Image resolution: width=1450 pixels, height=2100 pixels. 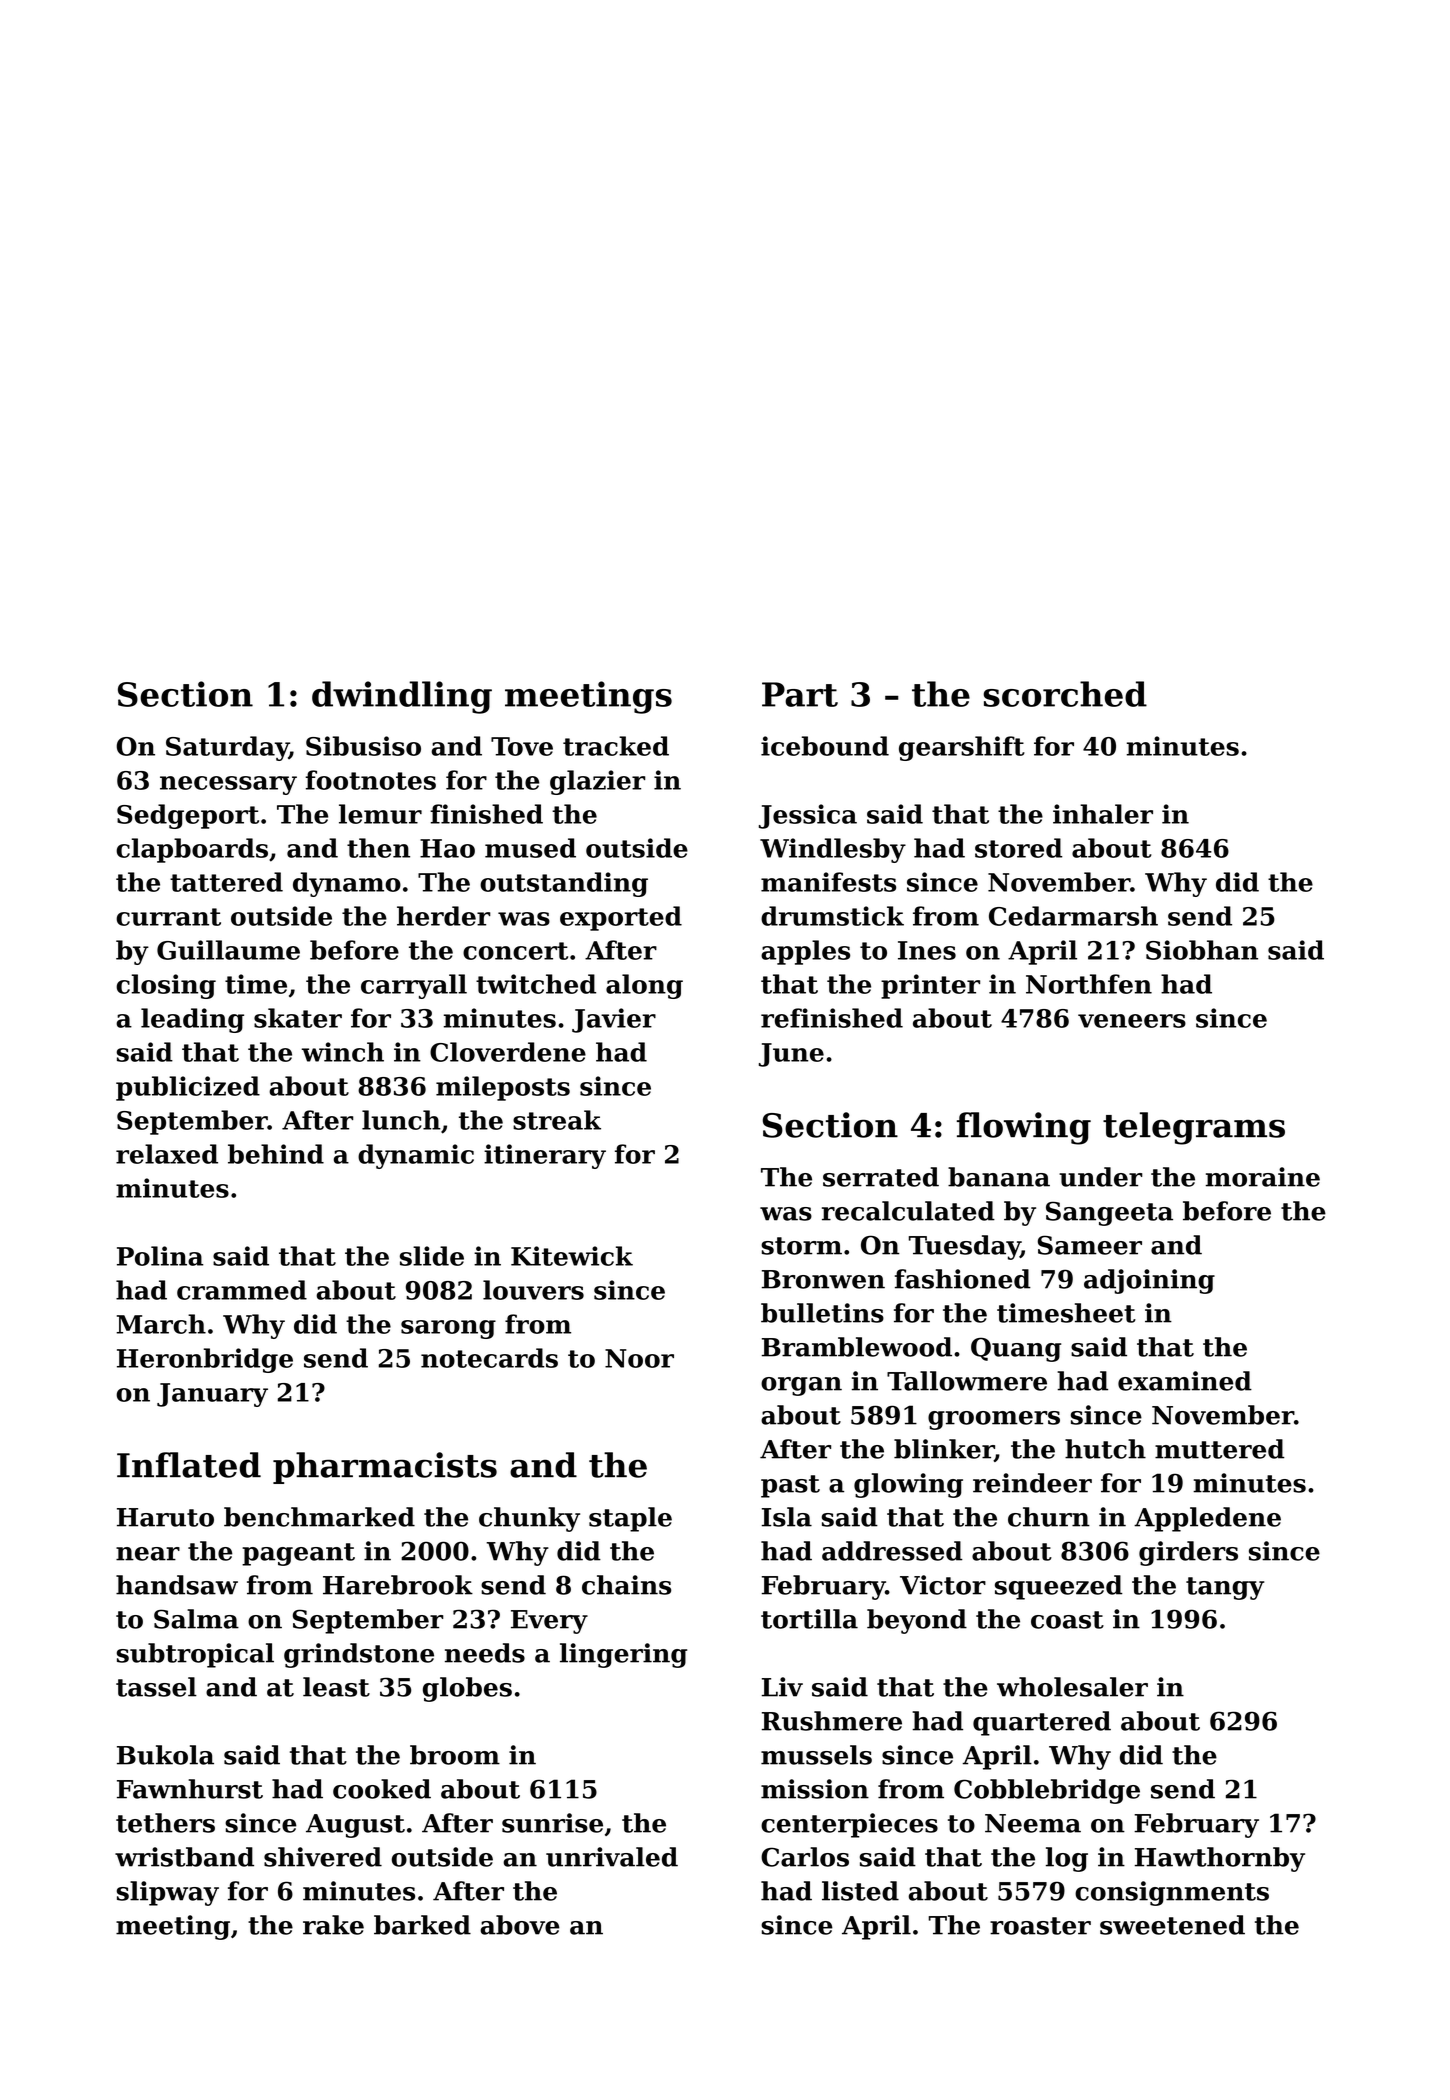 What do you see at coordinates (1024, 1128) in the screenshot?
I see `flowing` at bounding box center [1024, 1128].
